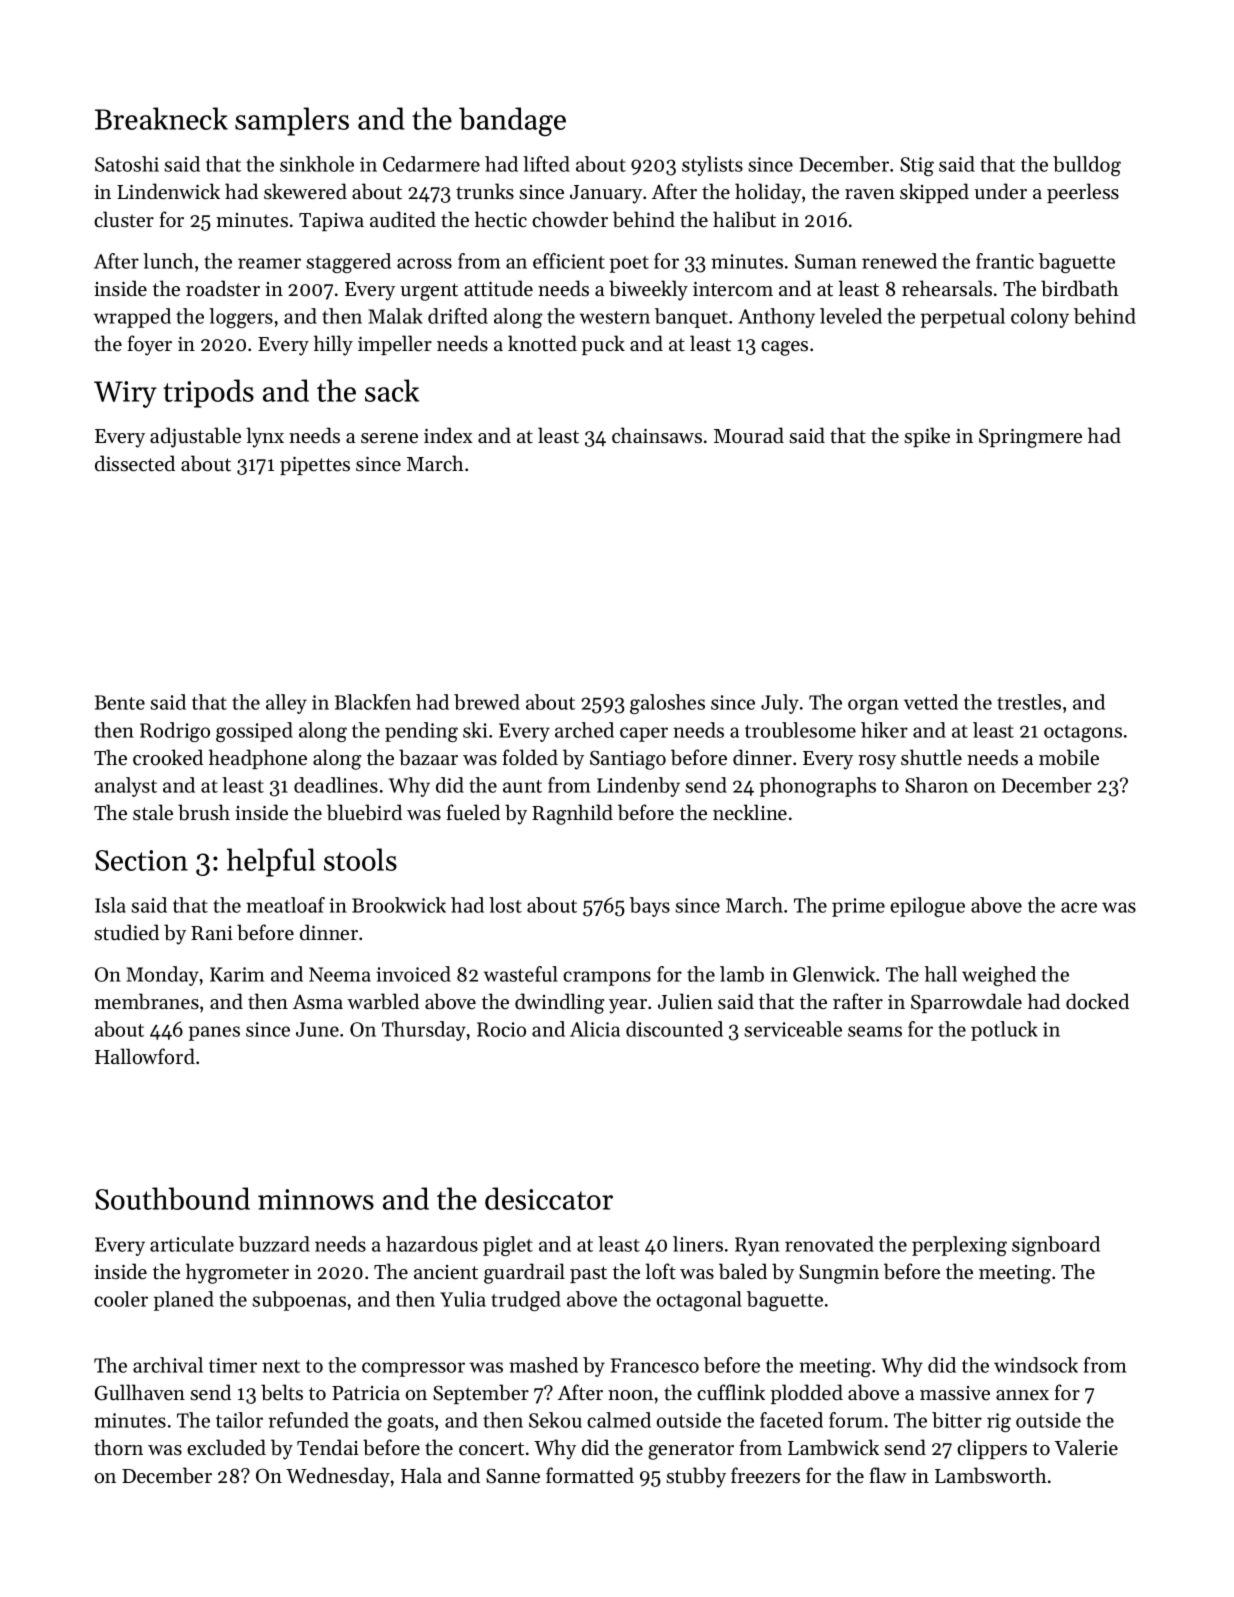 Image resolution: width=1234 pixels, height=1597 pixels. What do you see at coordinates (338, 1477) in the screenshot?
I see `Wednesday` at bounding box center [338, 1477].
